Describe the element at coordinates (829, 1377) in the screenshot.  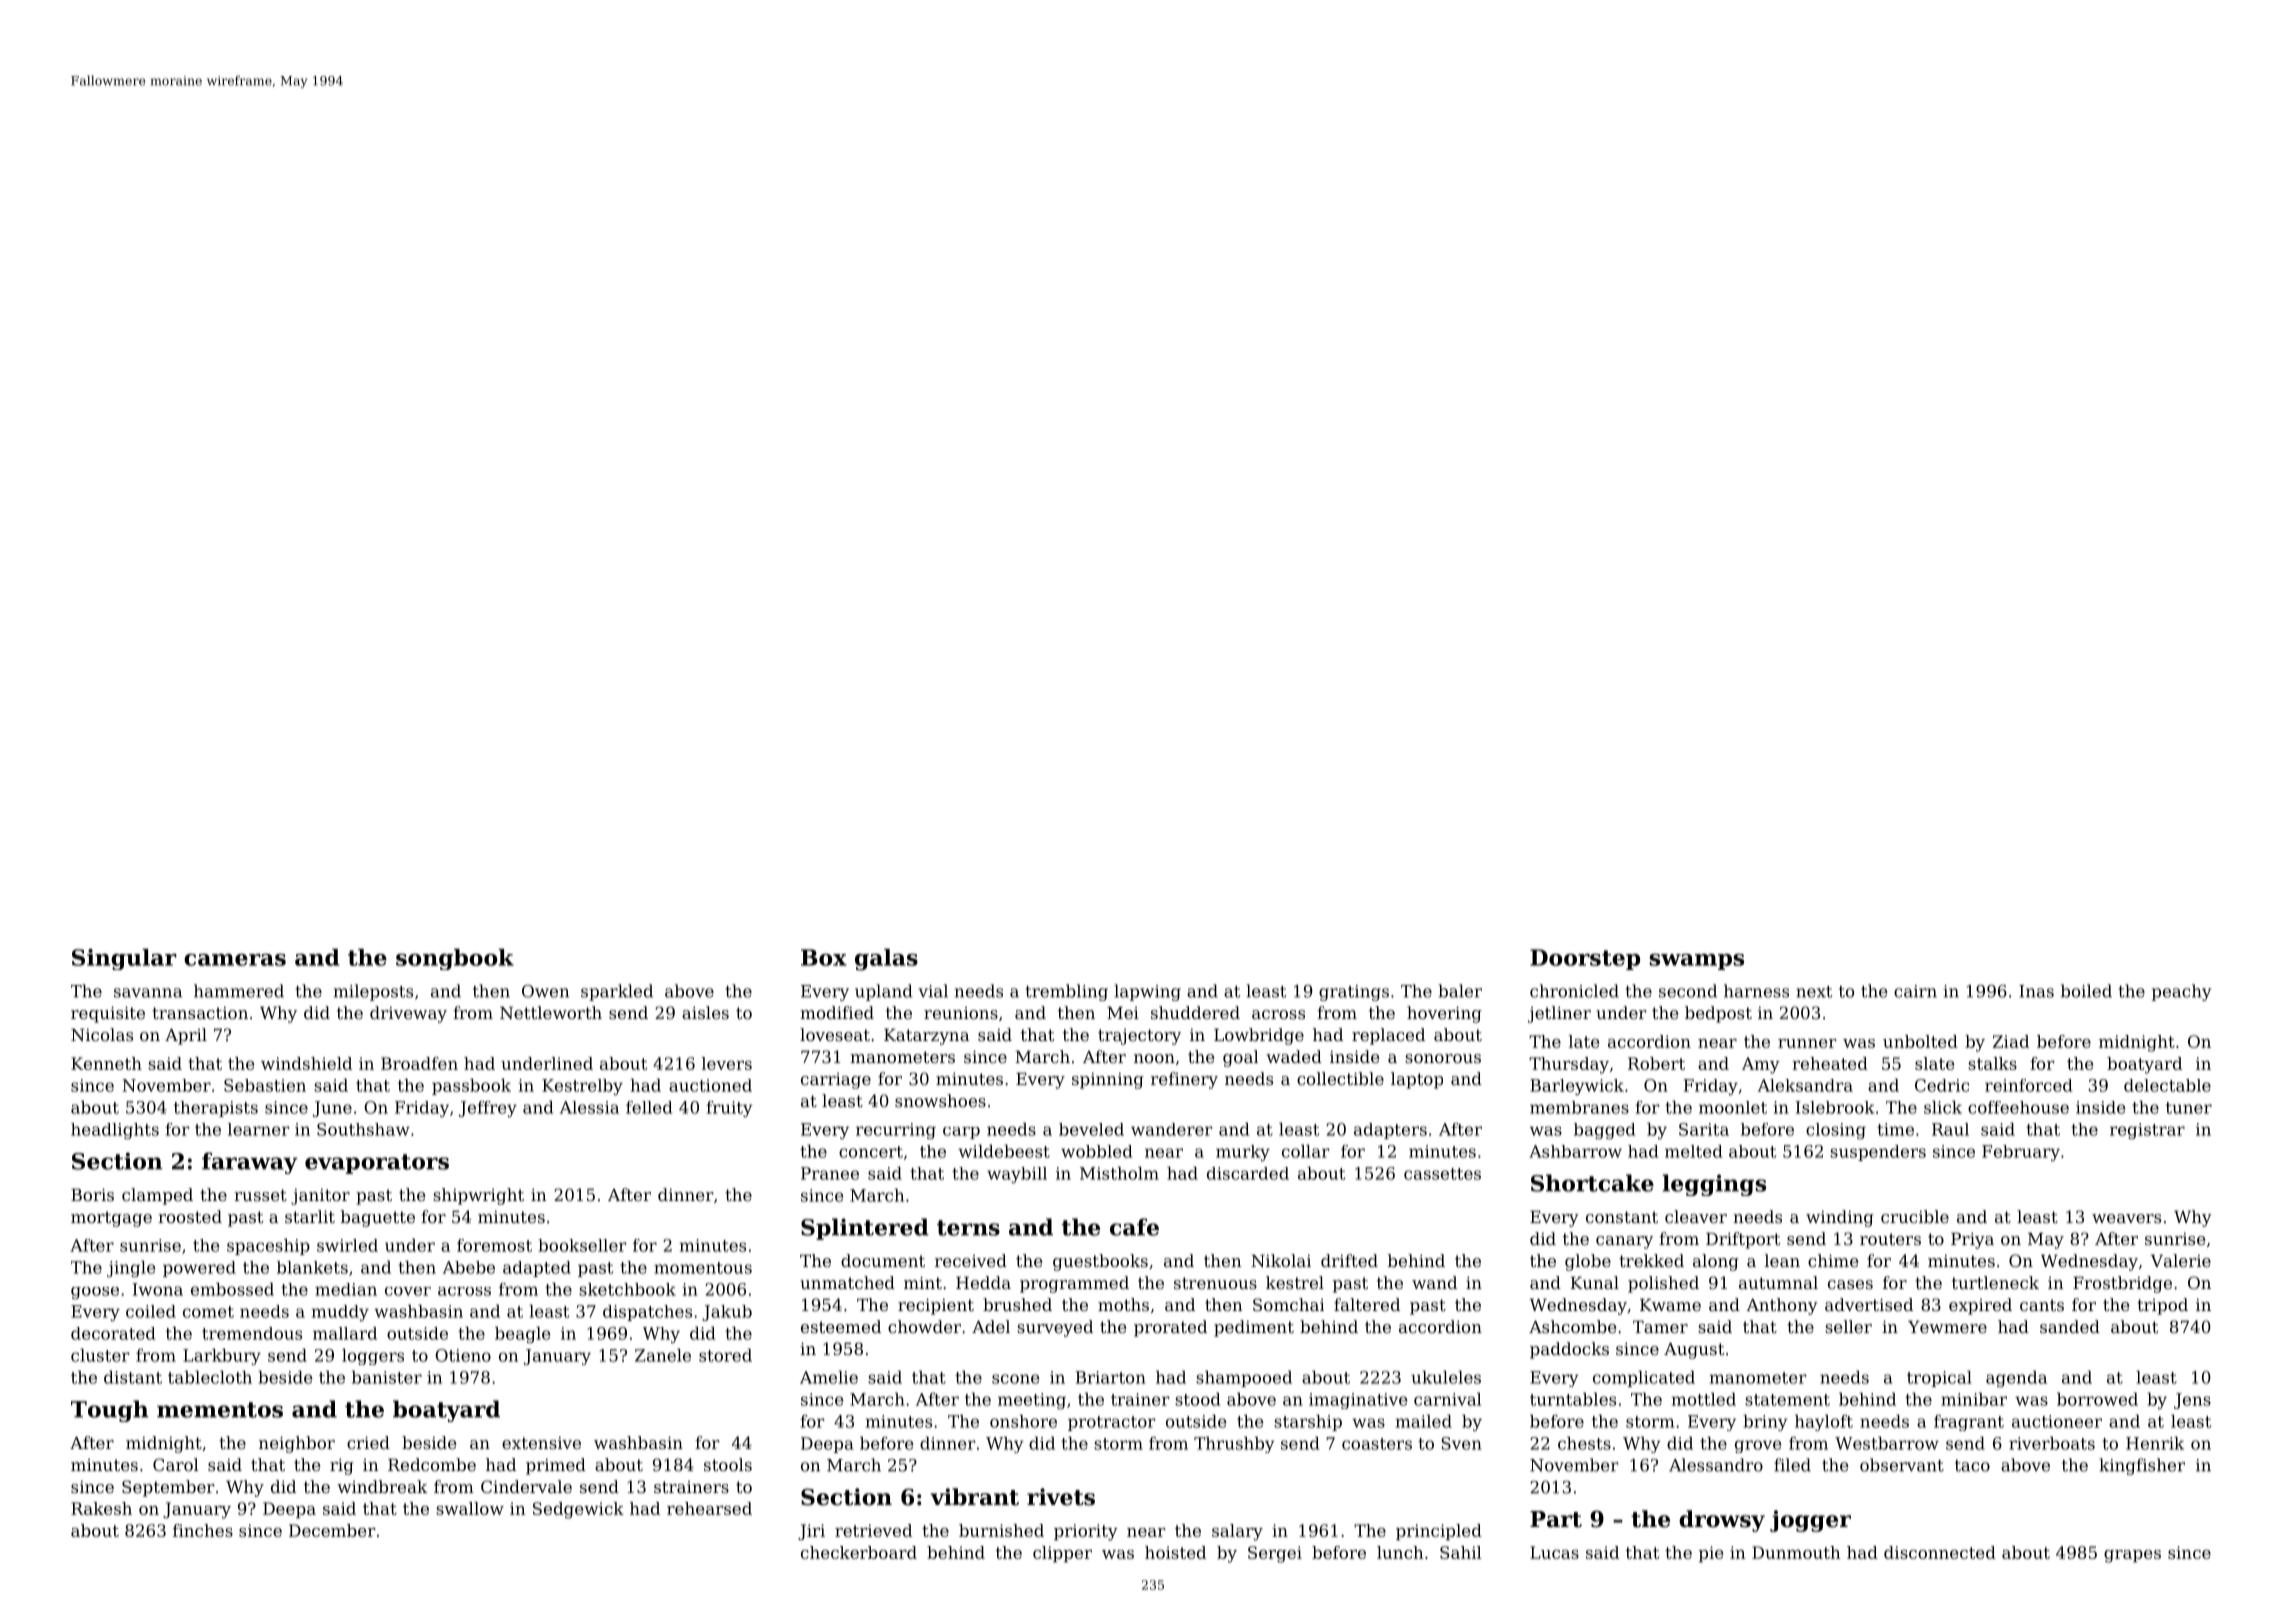
I see `Amelie` at that location.
